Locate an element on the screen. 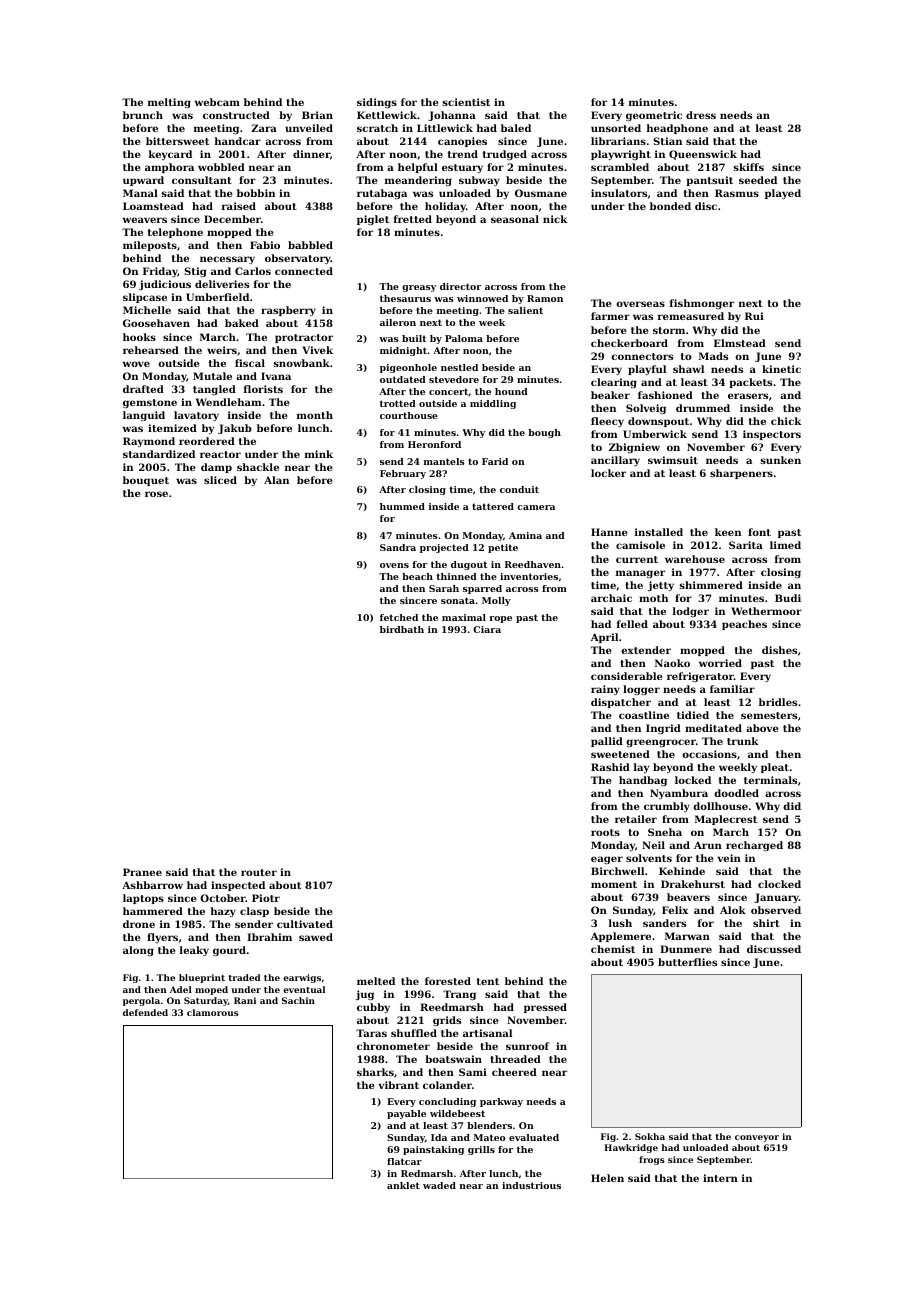  Brian is located at coordinates (317, 115).
